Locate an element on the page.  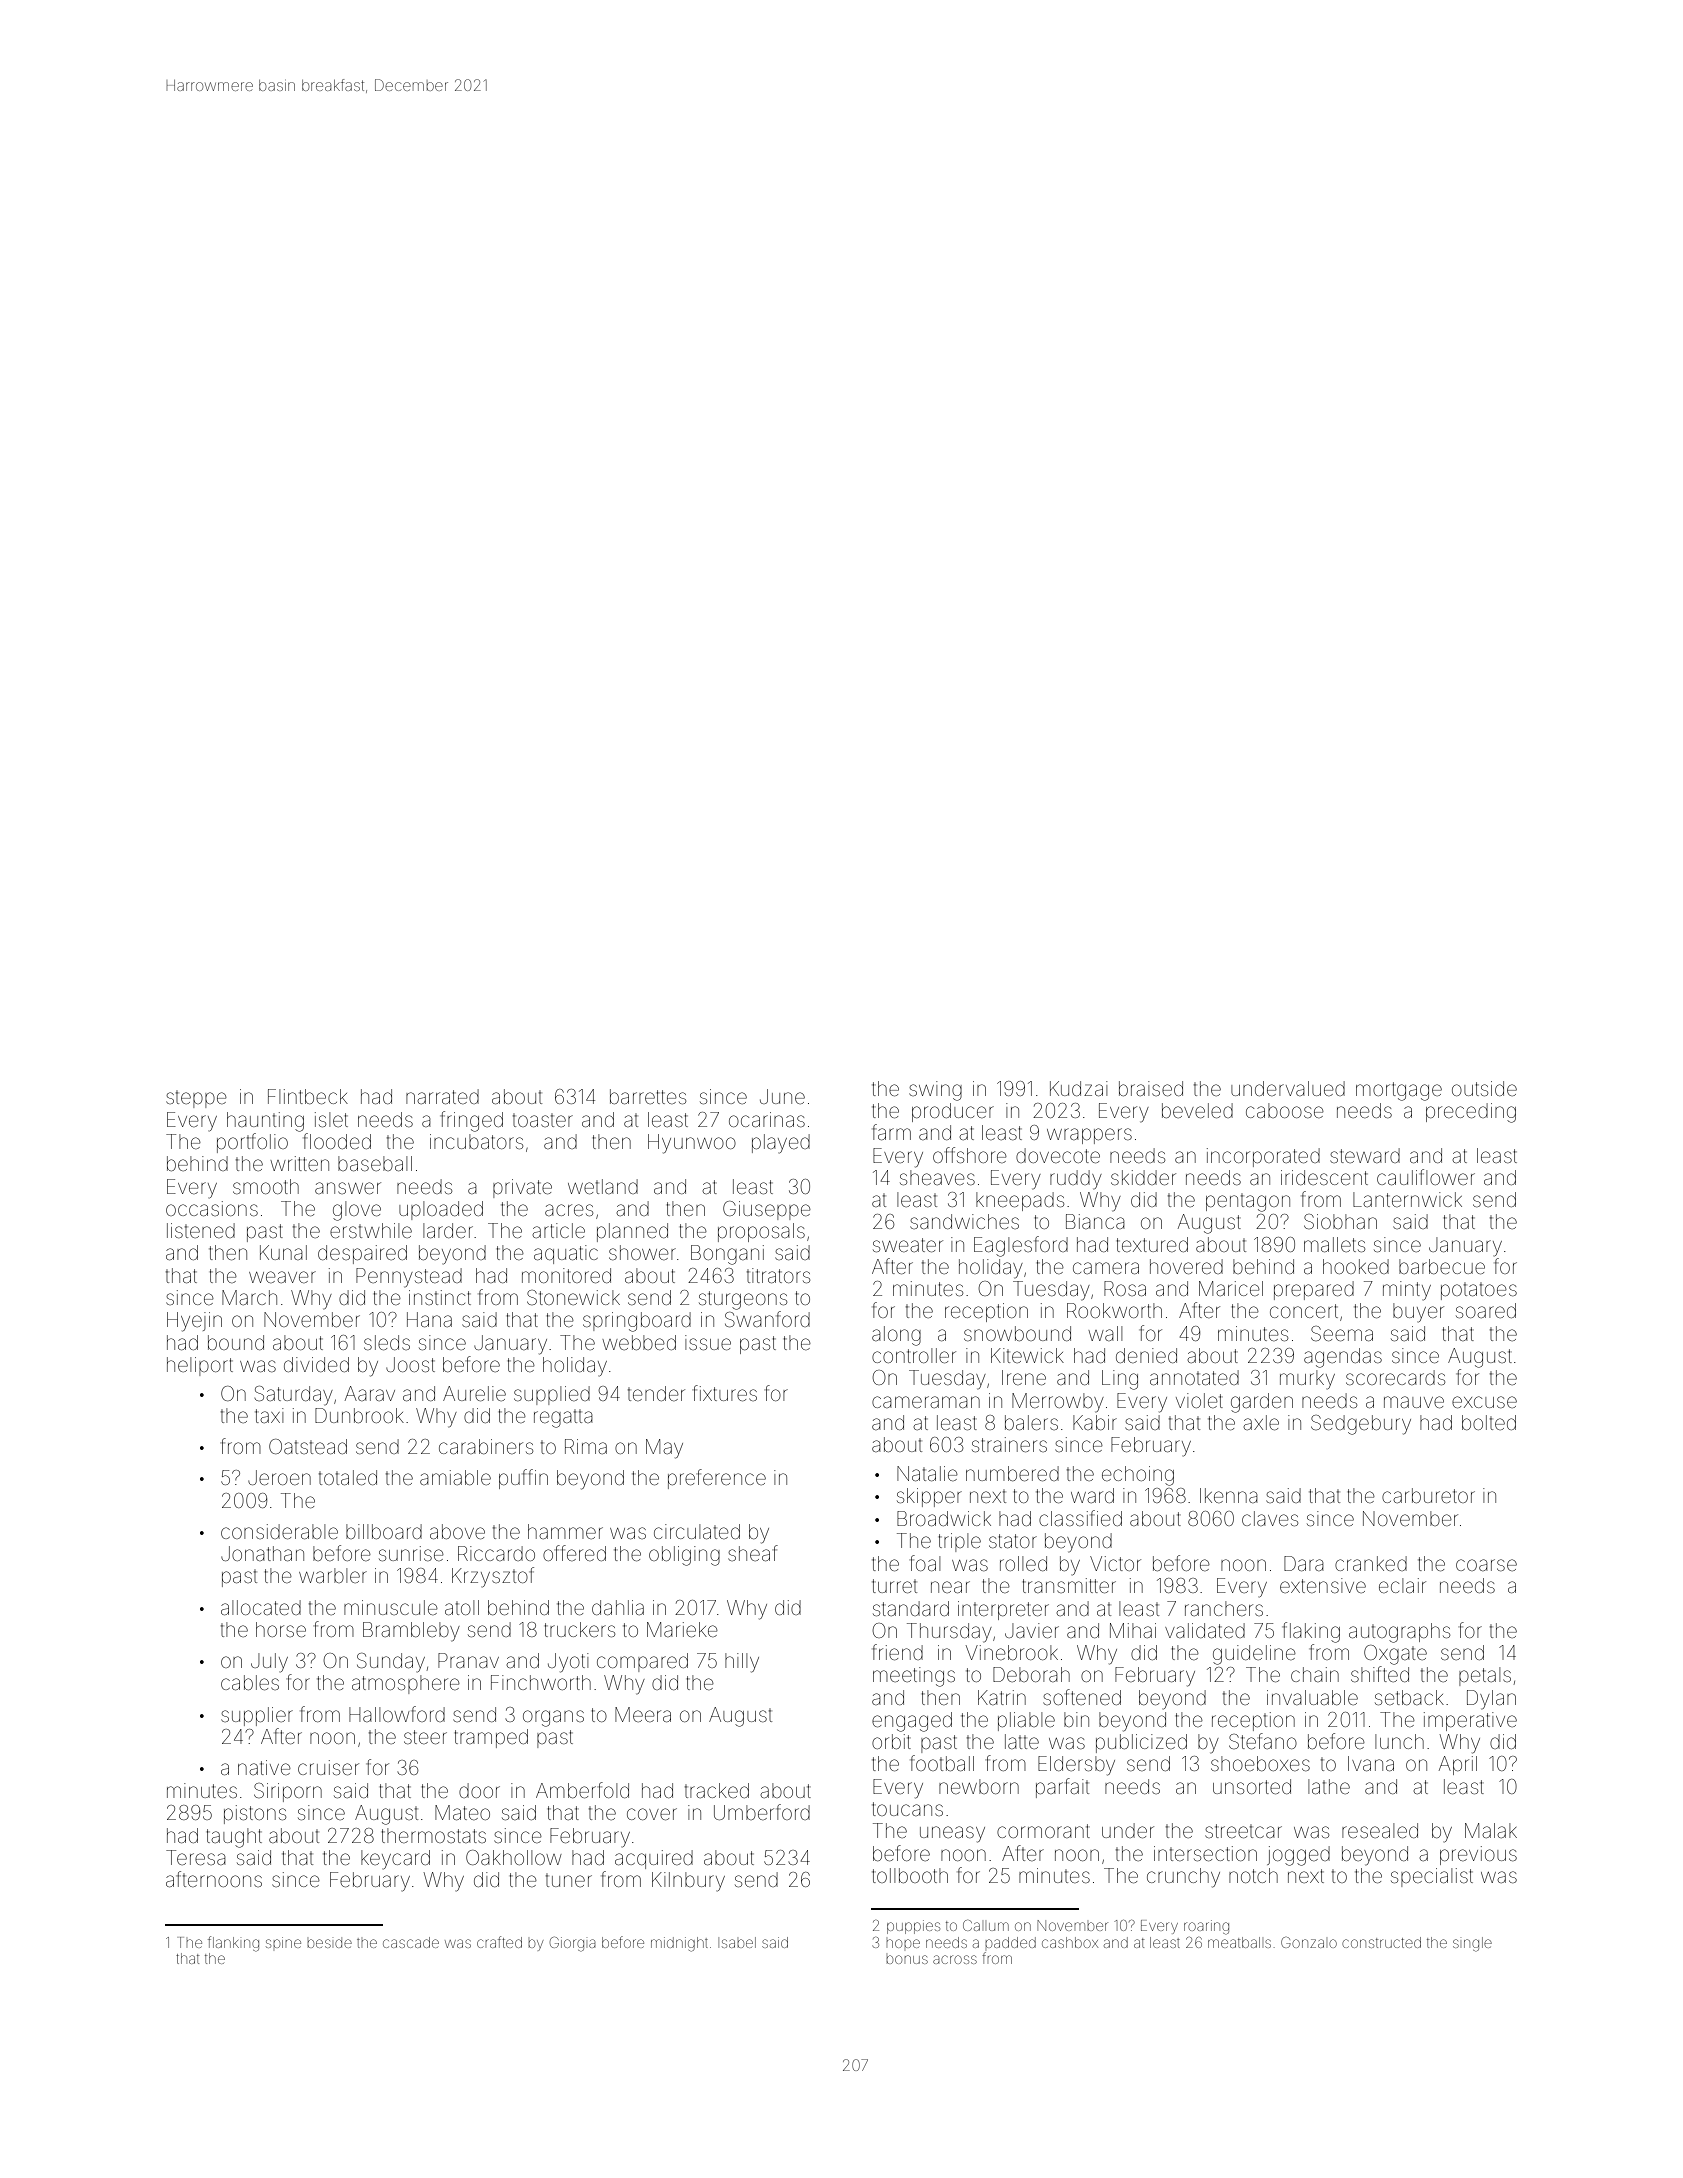
coarse is located at coordinates (1486, 1565).
